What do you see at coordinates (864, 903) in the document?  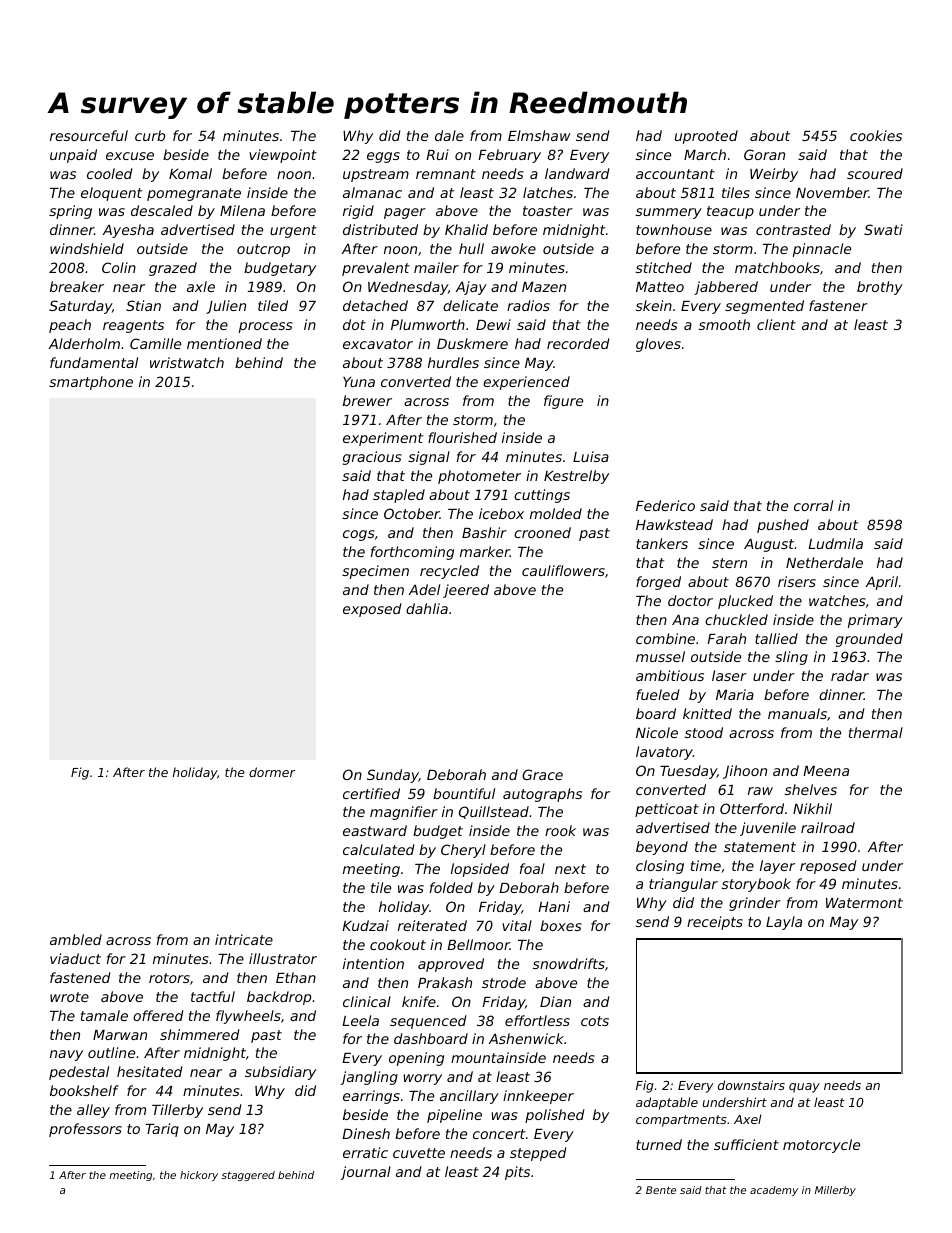 I see `Watermont` at bounding box center [864, 903].
